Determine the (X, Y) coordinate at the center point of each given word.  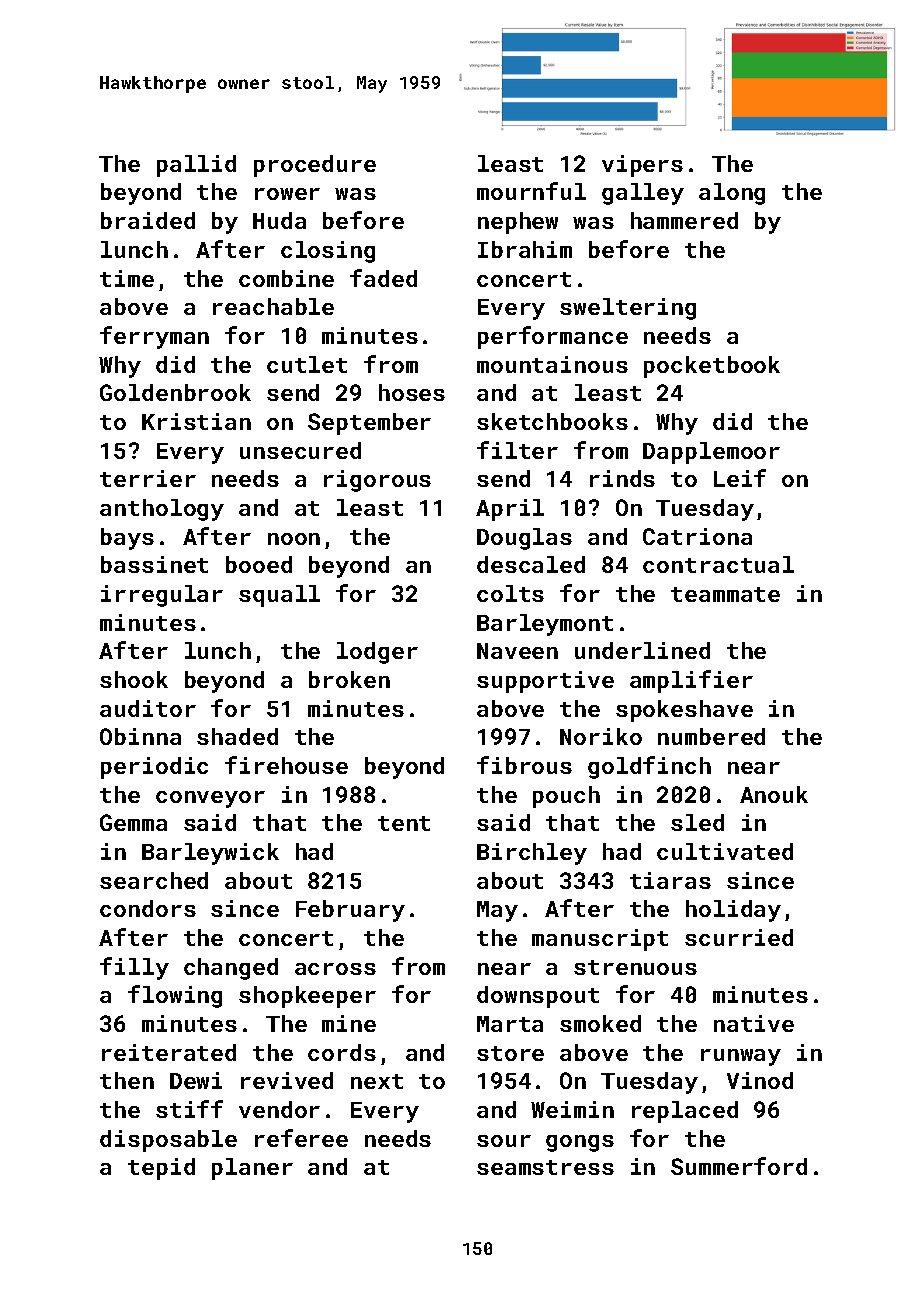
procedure (315, 166)
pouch (566, 797)
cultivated (725, 851)
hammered (684, 220)
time (127, 278)
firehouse (286, 765)
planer (252, 1169)
